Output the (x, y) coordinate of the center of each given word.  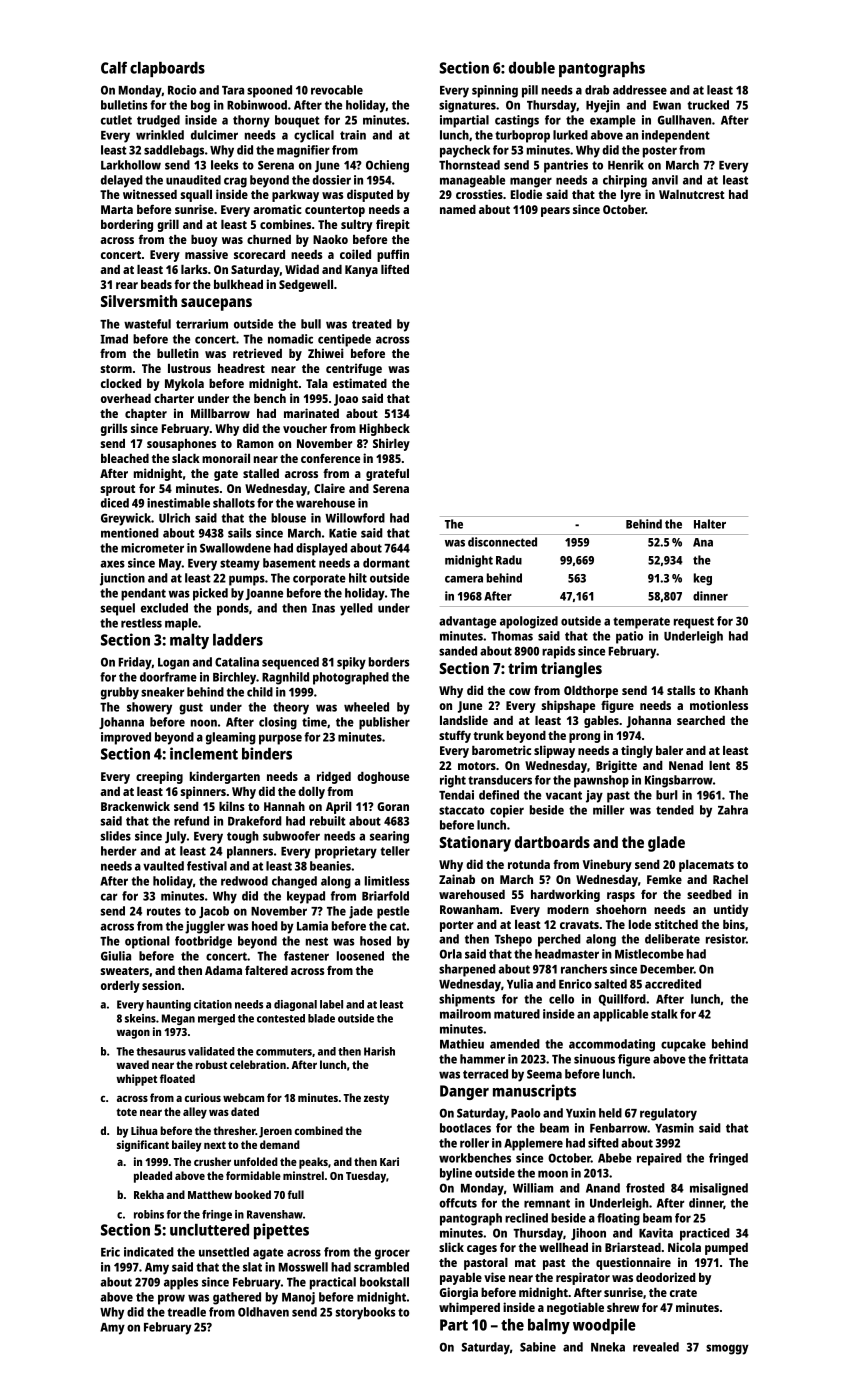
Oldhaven (263, 1312)
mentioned (130, 533)
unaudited (193, 180)
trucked (708, 105)
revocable (337, 90)
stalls (681, 690)
